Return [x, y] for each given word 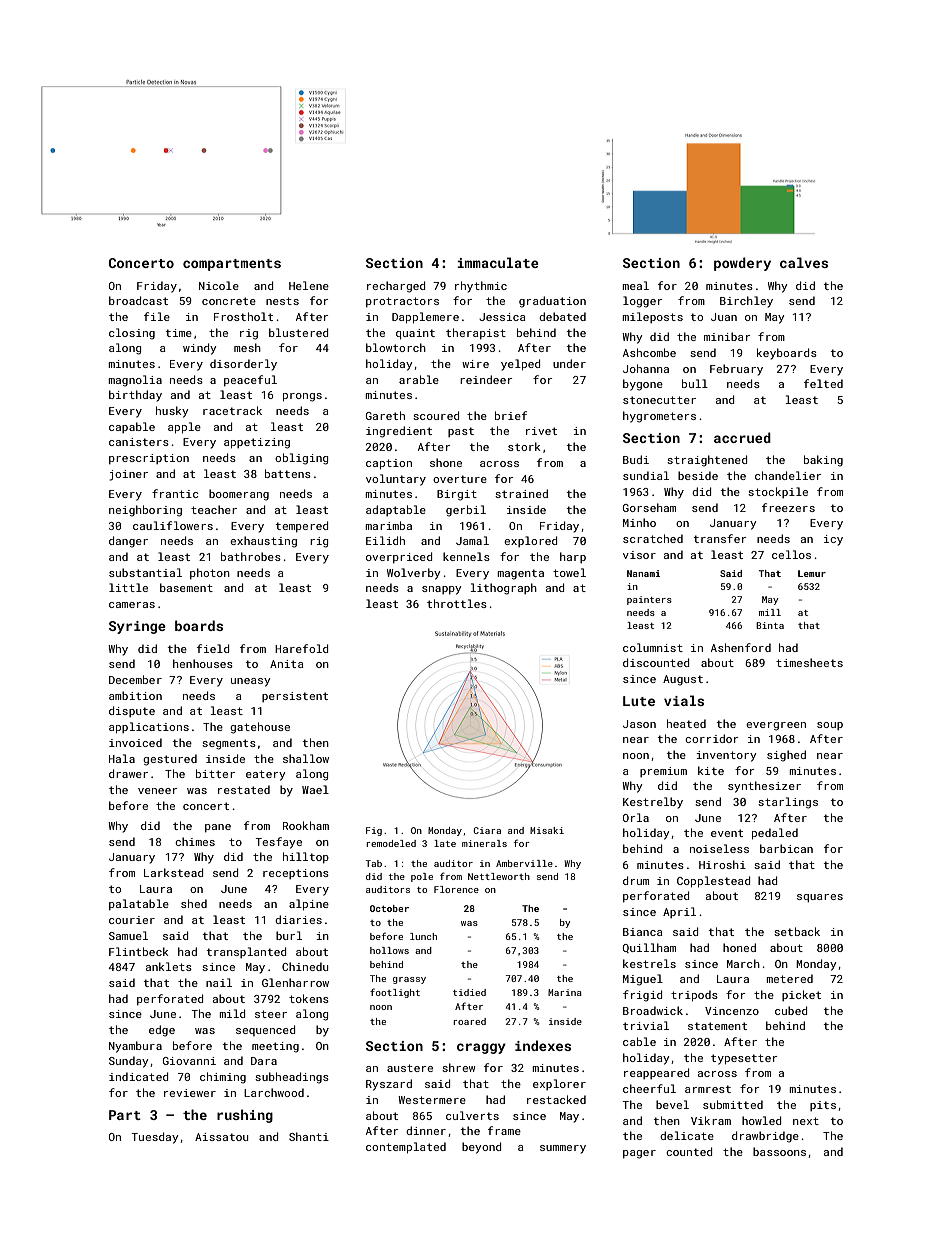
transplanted [246, 952]
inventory [726, 756]
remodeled [391, 843]
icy [833, 540]
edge [162, 1031]
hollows [389, 950]
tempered [302, 526]
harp [573, 557]
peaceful [250, 380]
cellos [791, 554]
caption [389, 464]
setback [797, 931]
